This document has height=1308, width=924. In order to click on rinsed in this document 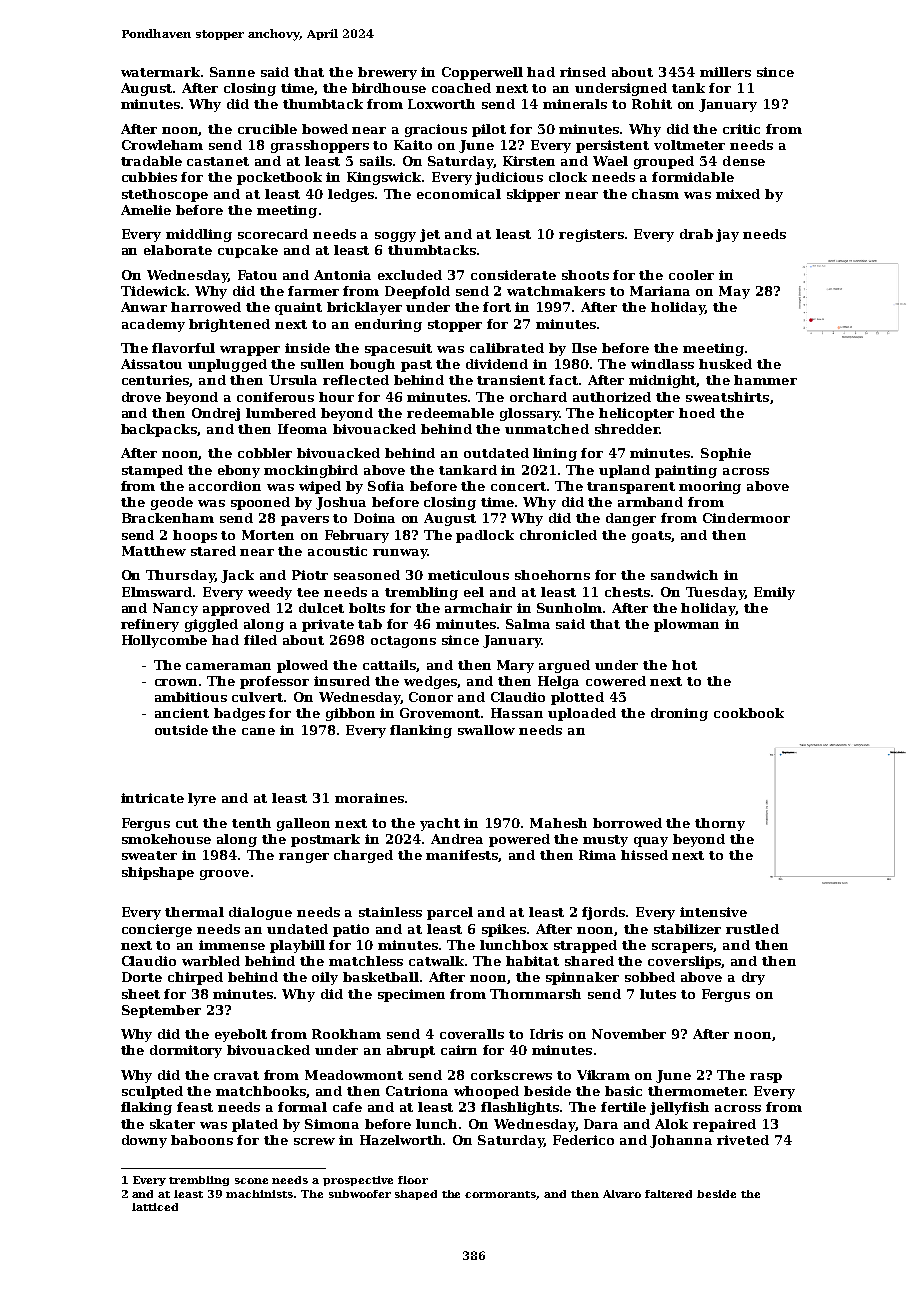, I will do `click(583, 72)`.
